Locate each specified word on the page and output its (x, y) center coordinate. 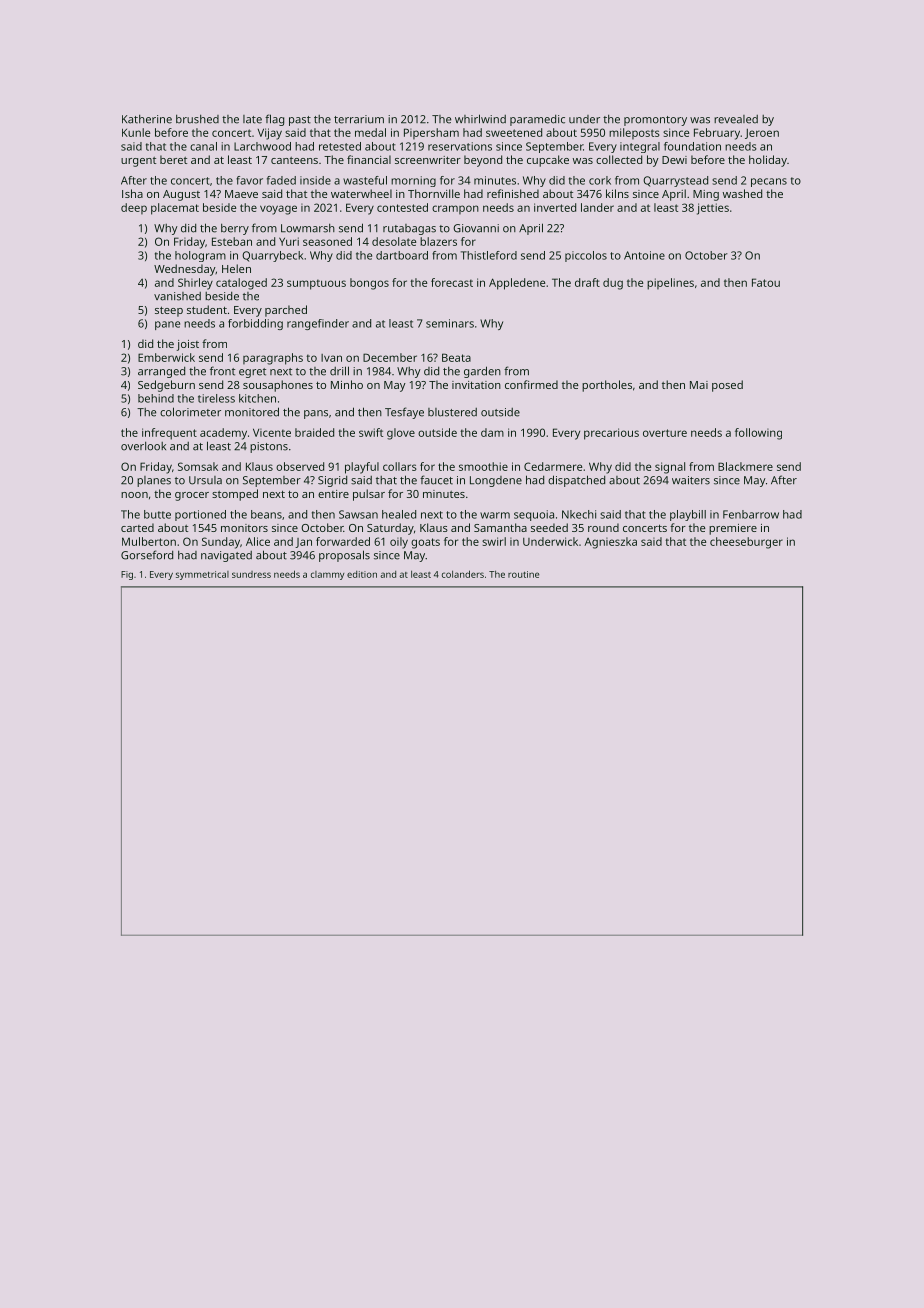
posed (727, 386)
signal (670, 468)
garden (482, 372)
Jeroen (762, 134)
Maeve (241, 194)
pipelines (670, 284)
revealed (736, 119)
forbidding (255, 324)
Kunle (136, 132)
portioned (200, 515)
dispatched (576, 481)
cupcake (548, 161)
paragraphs (273, 359)
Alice (258, 541)
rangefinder (318, 324)
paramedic (537, 120)
